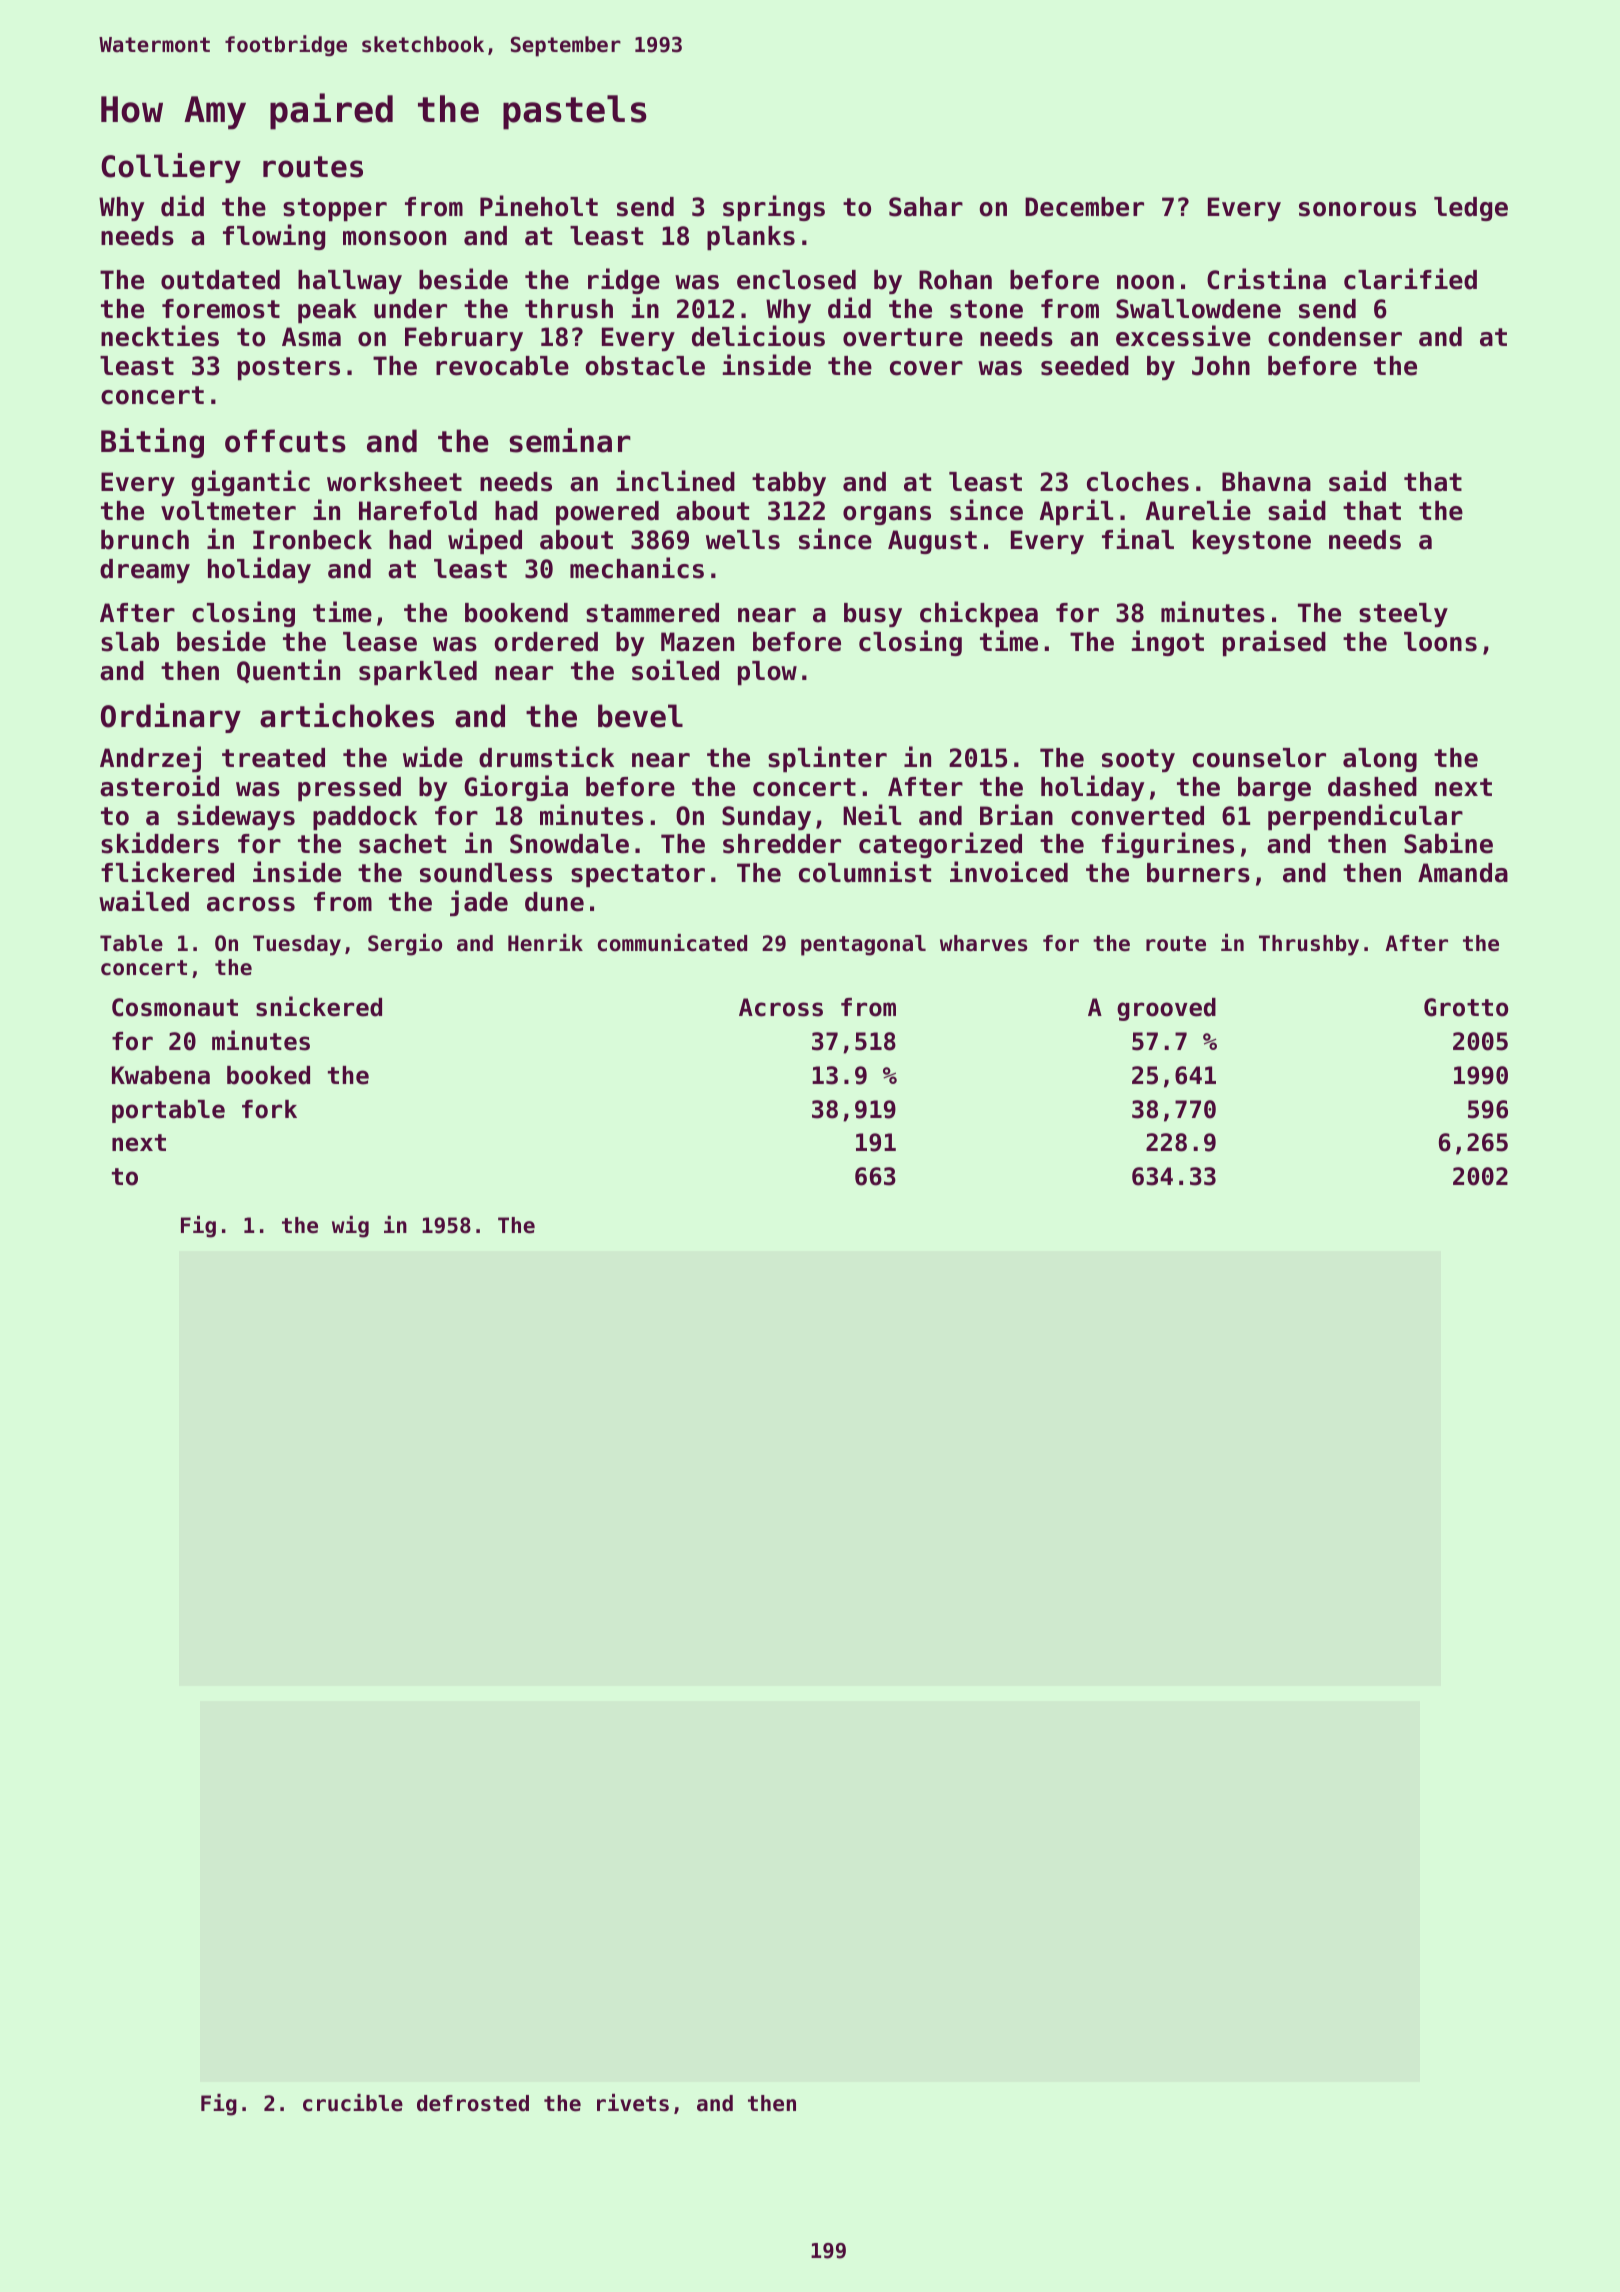  Describe the element at coordinates (473, 2103) in the screenshot. I see `defrosted` at that location.
